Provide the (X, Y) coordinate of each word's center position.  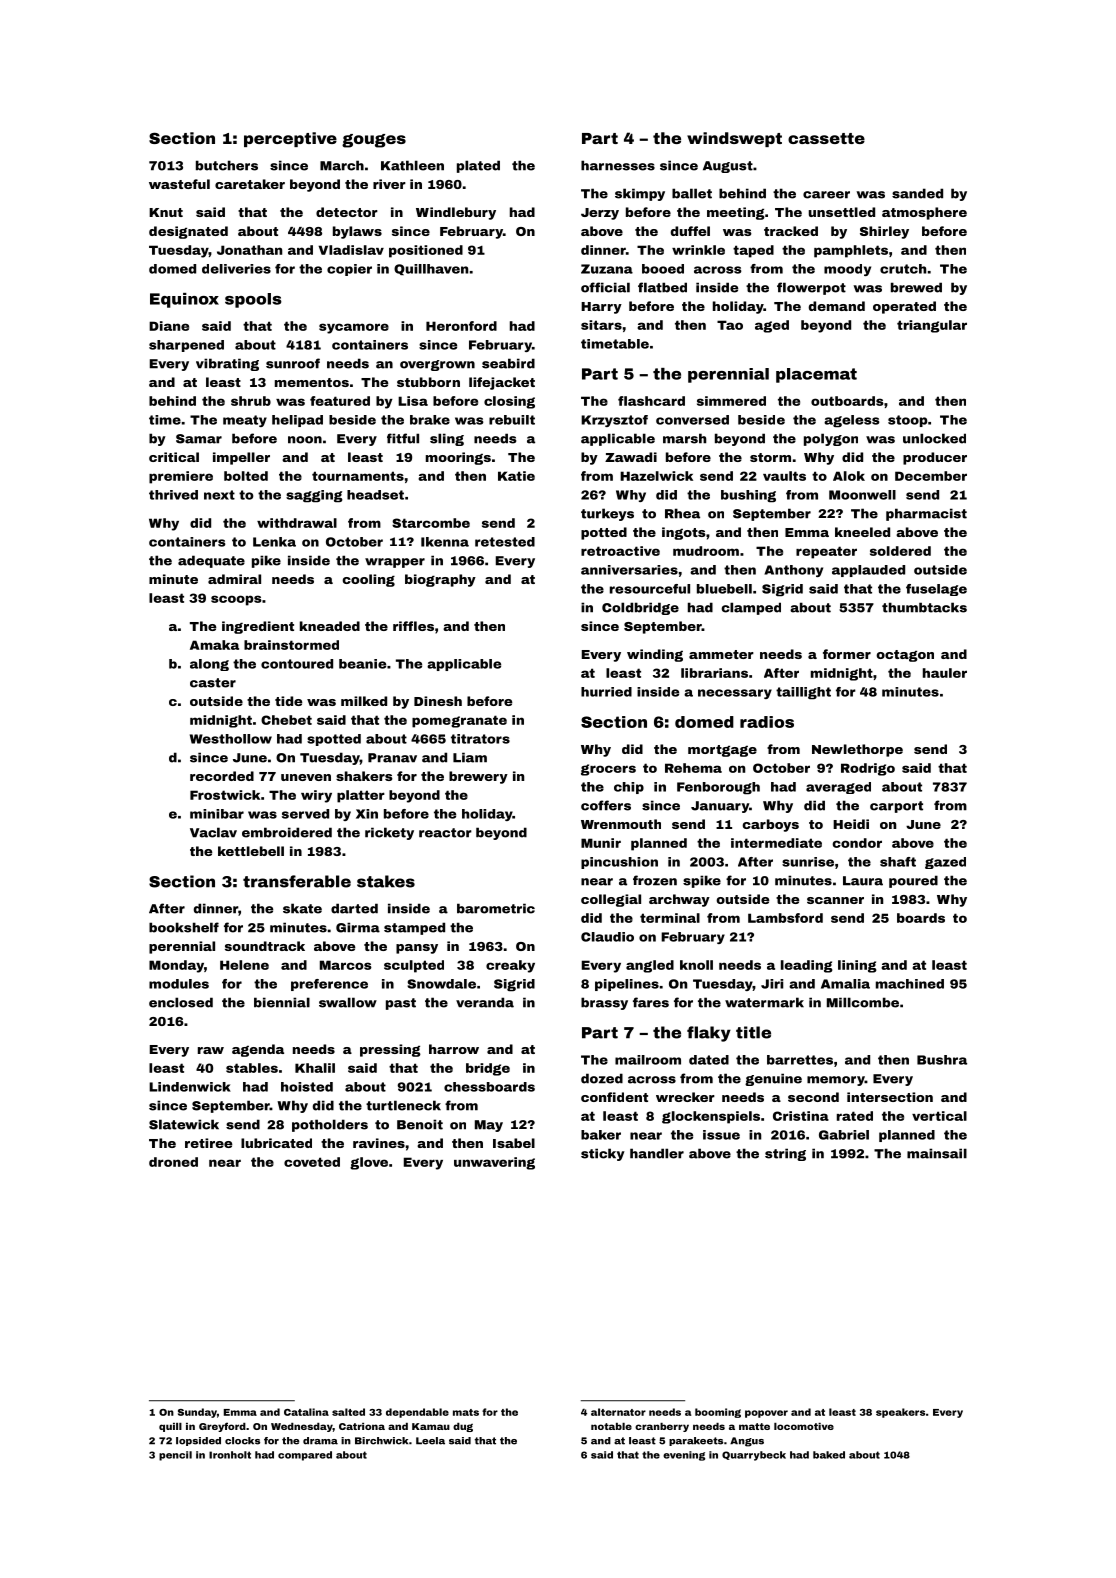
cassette (826, 138)
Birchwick (381, 1441)
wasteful (179, 184)
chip (629, 788)
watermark (764, 1002)
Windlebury (456, 213)
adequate (211, 561)
